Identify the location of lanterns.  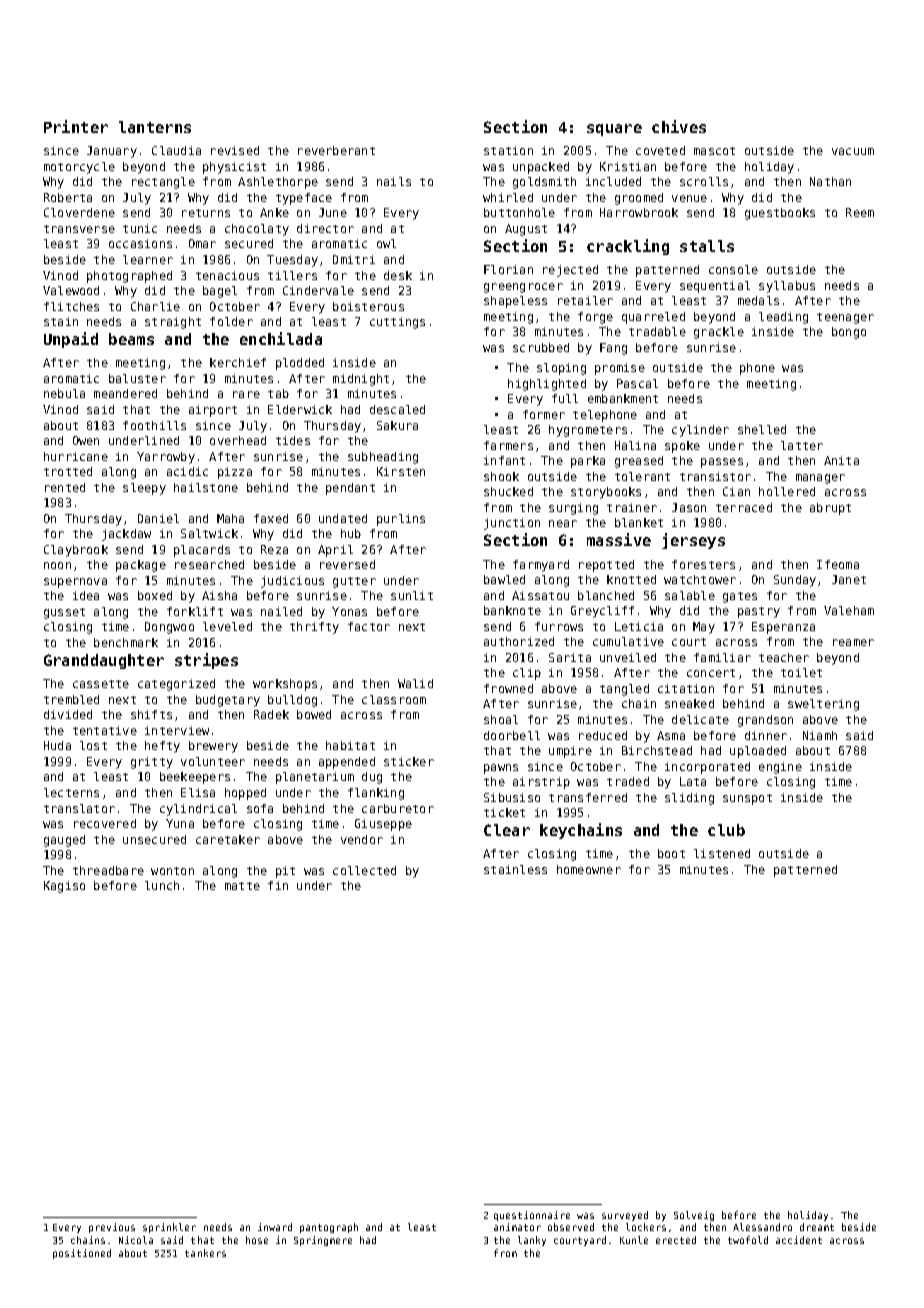
(155, 127).
